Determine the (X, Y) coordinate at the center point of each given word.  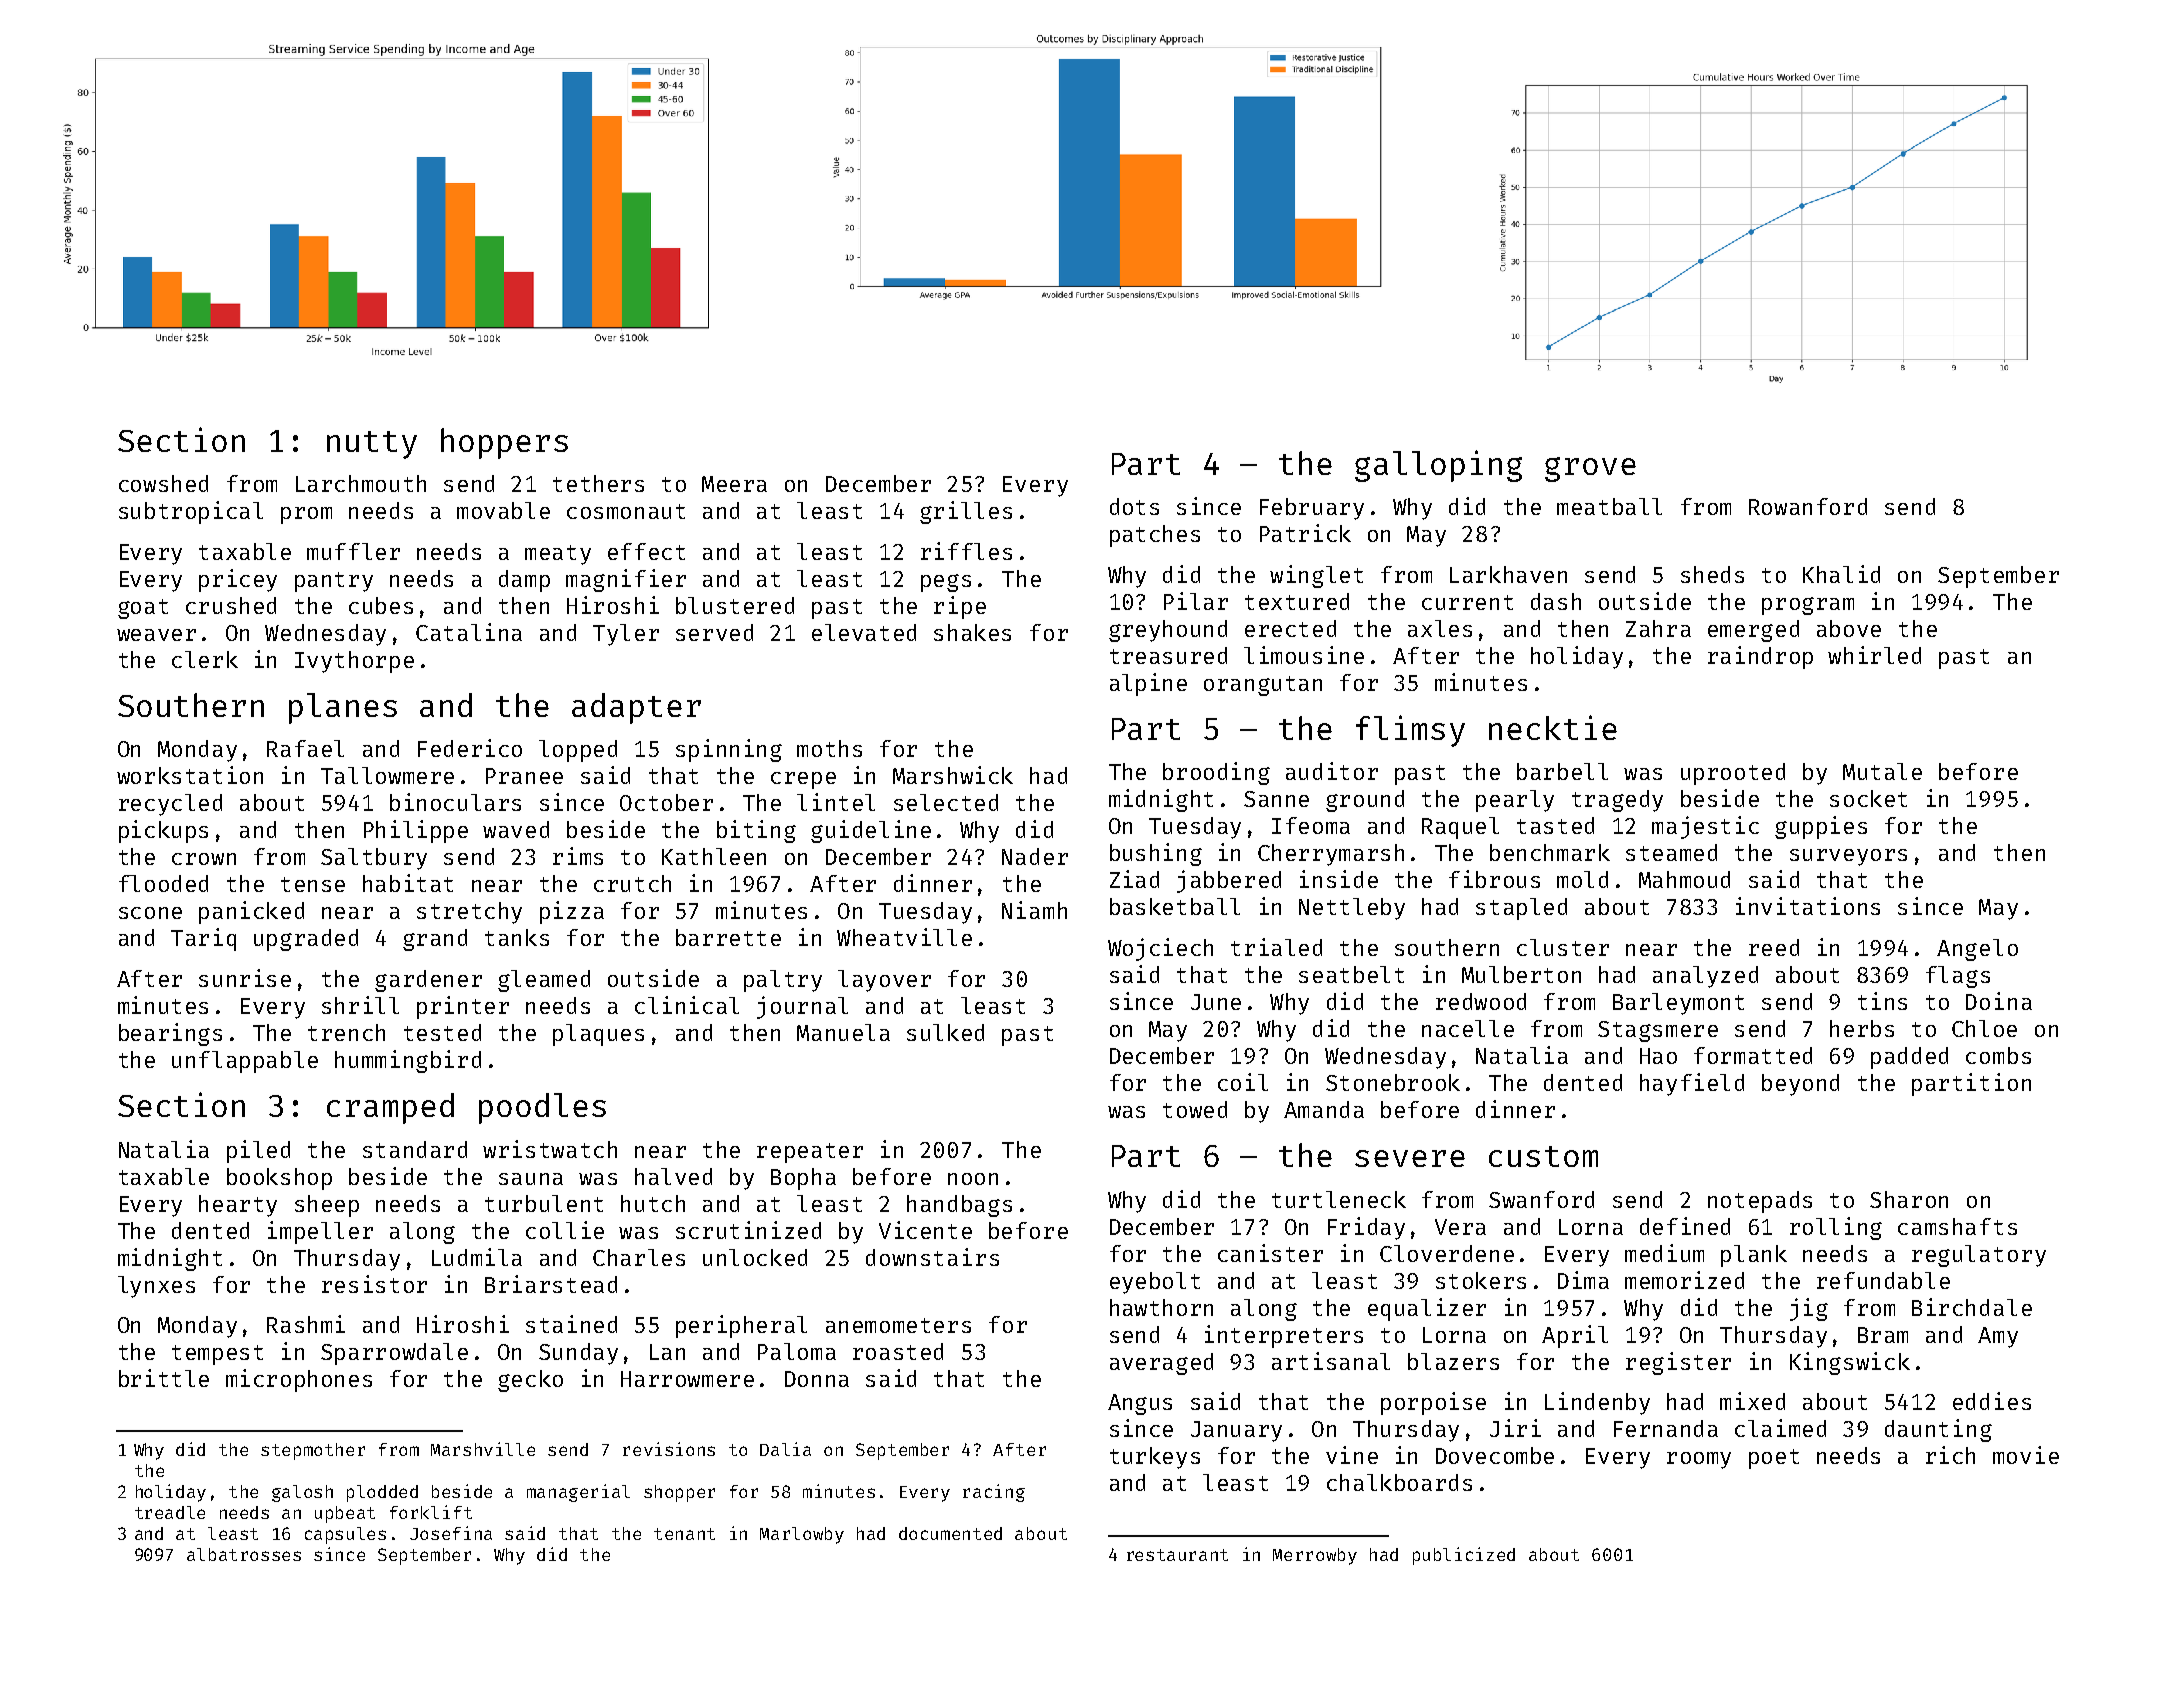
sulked (945, 1032)
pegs (946, 583)
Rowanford (1808, 506)
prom (306, 515)
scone (150, 913)
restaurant (1177, 1555)
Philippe (416, 831)
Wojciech (1160, 949)
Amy (1998, 1337)
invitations (1808, 906)
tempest (217, 1355)
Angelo (1977, 950)
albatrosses (244, 1554)
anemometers (898, 1325)
